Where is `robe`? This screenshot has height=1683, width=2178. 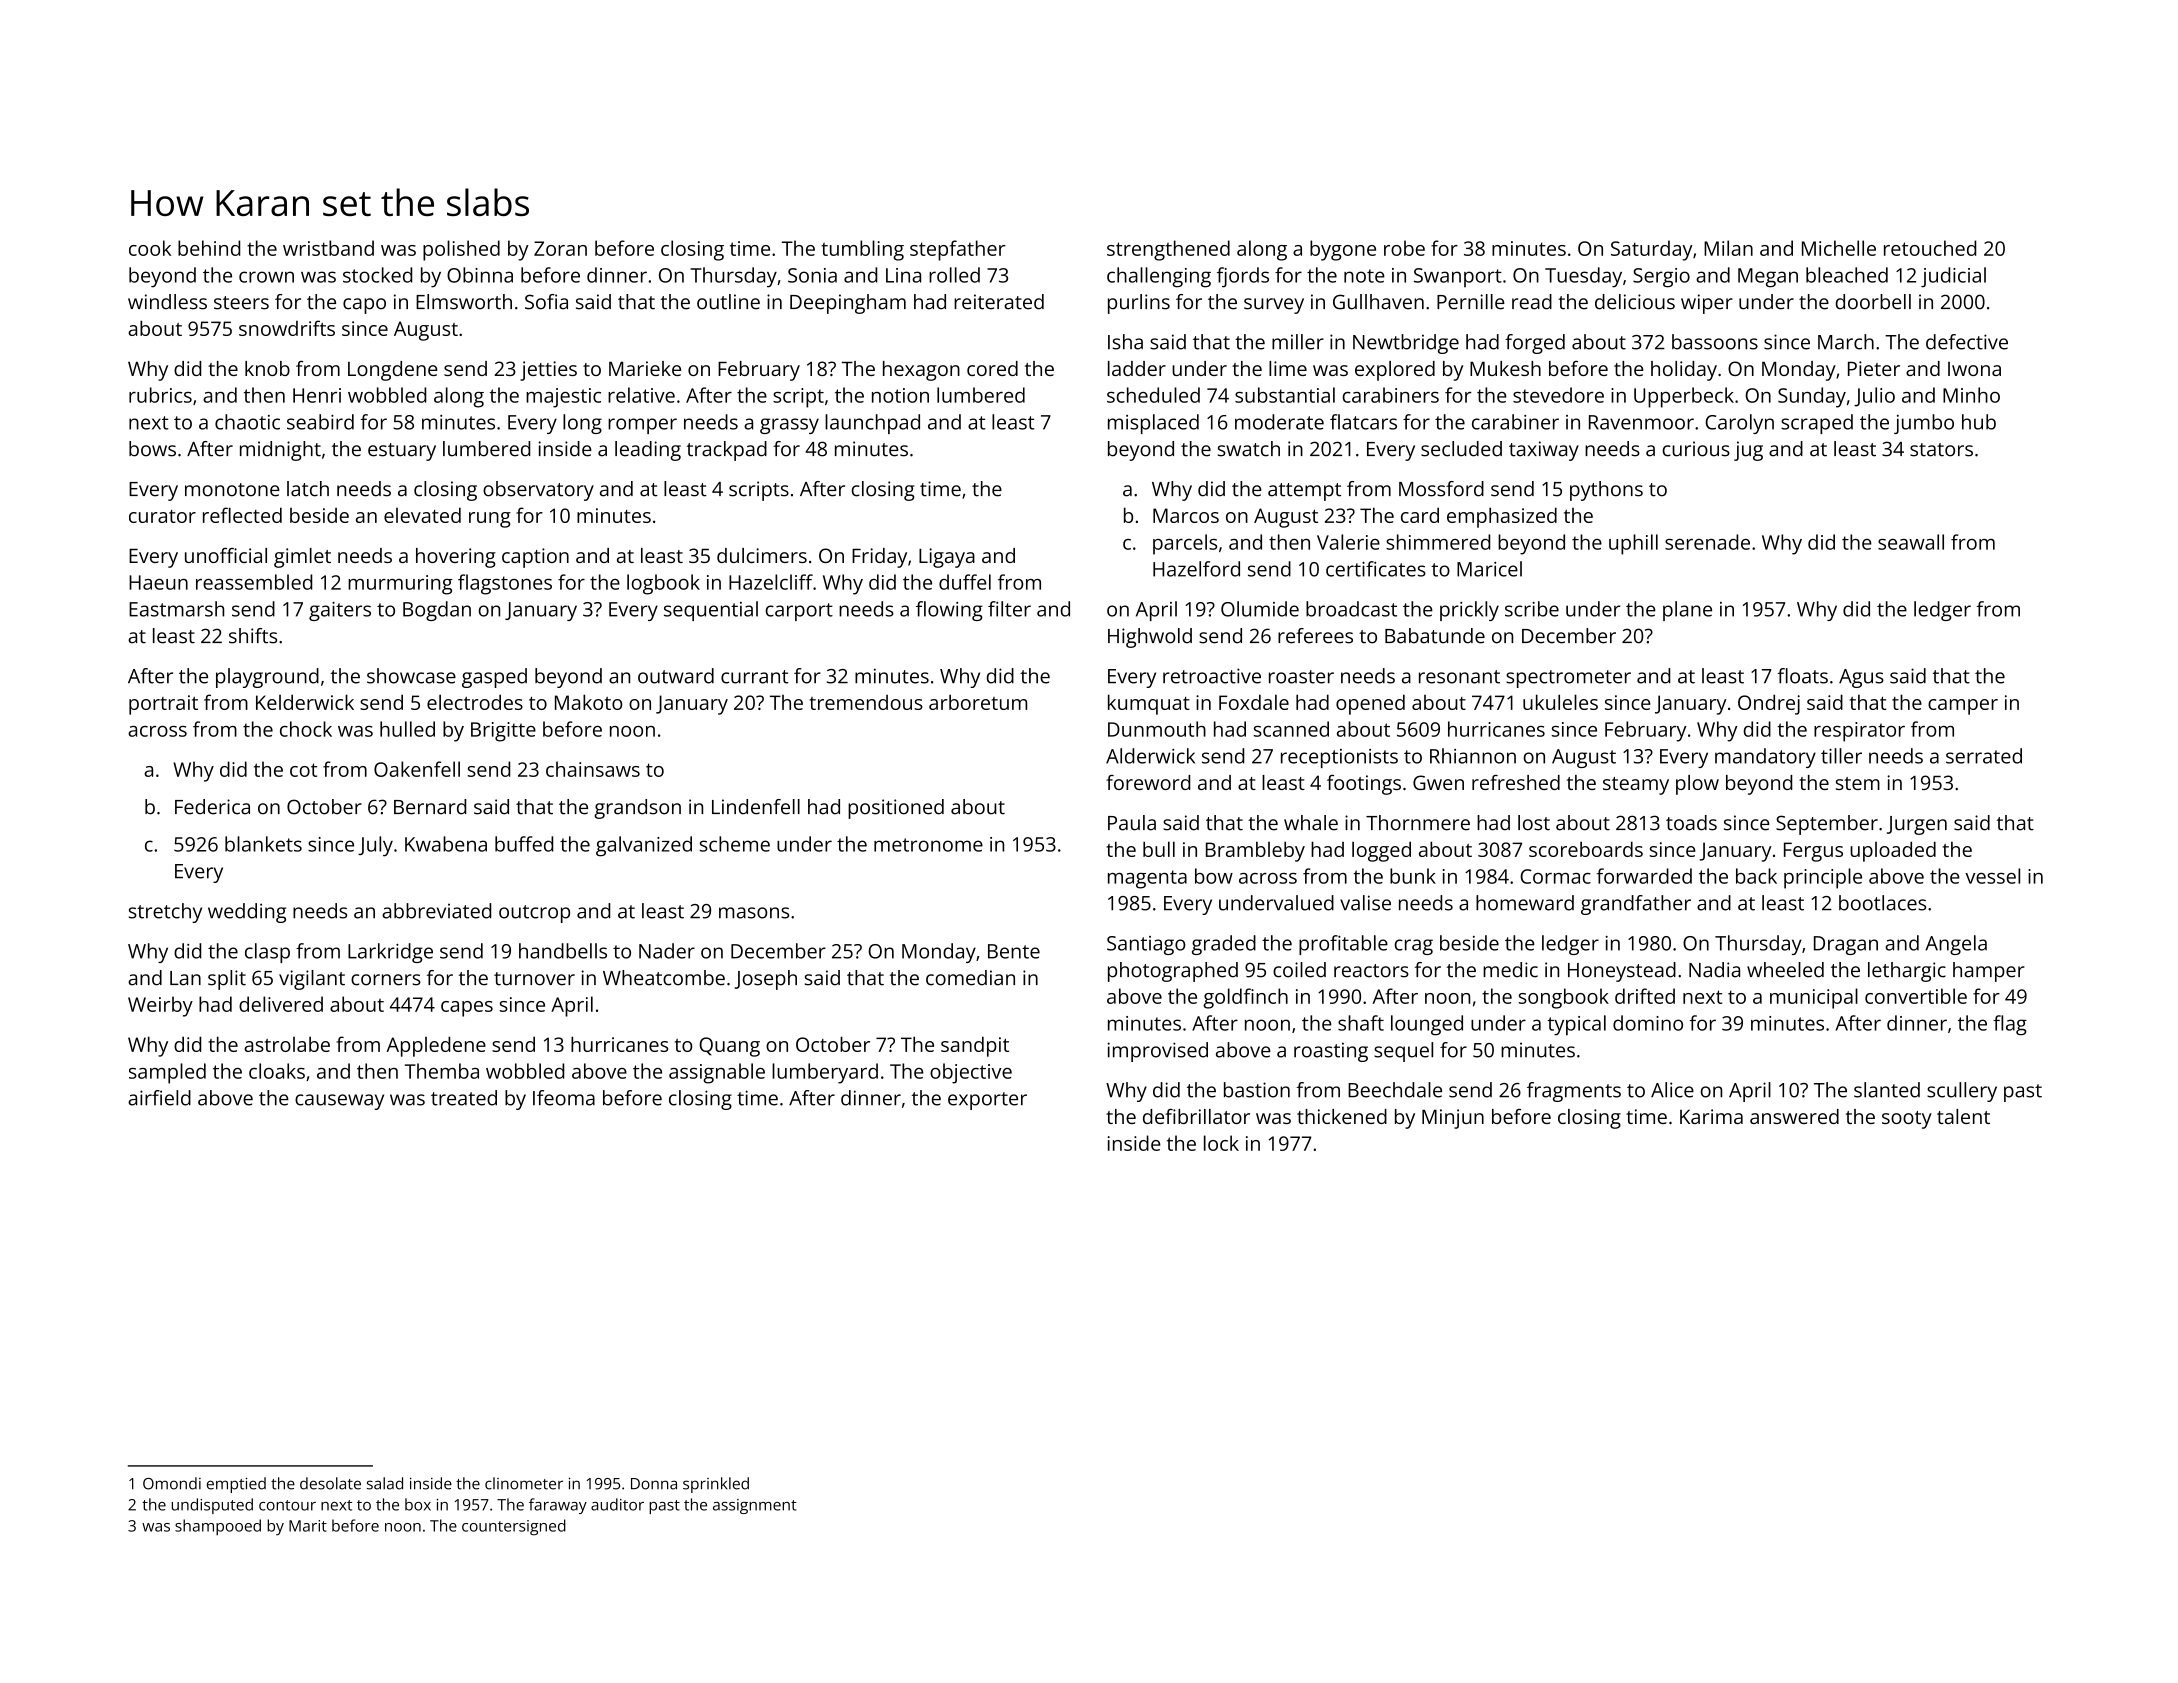 robe is located at coordinates (1404, 248).
